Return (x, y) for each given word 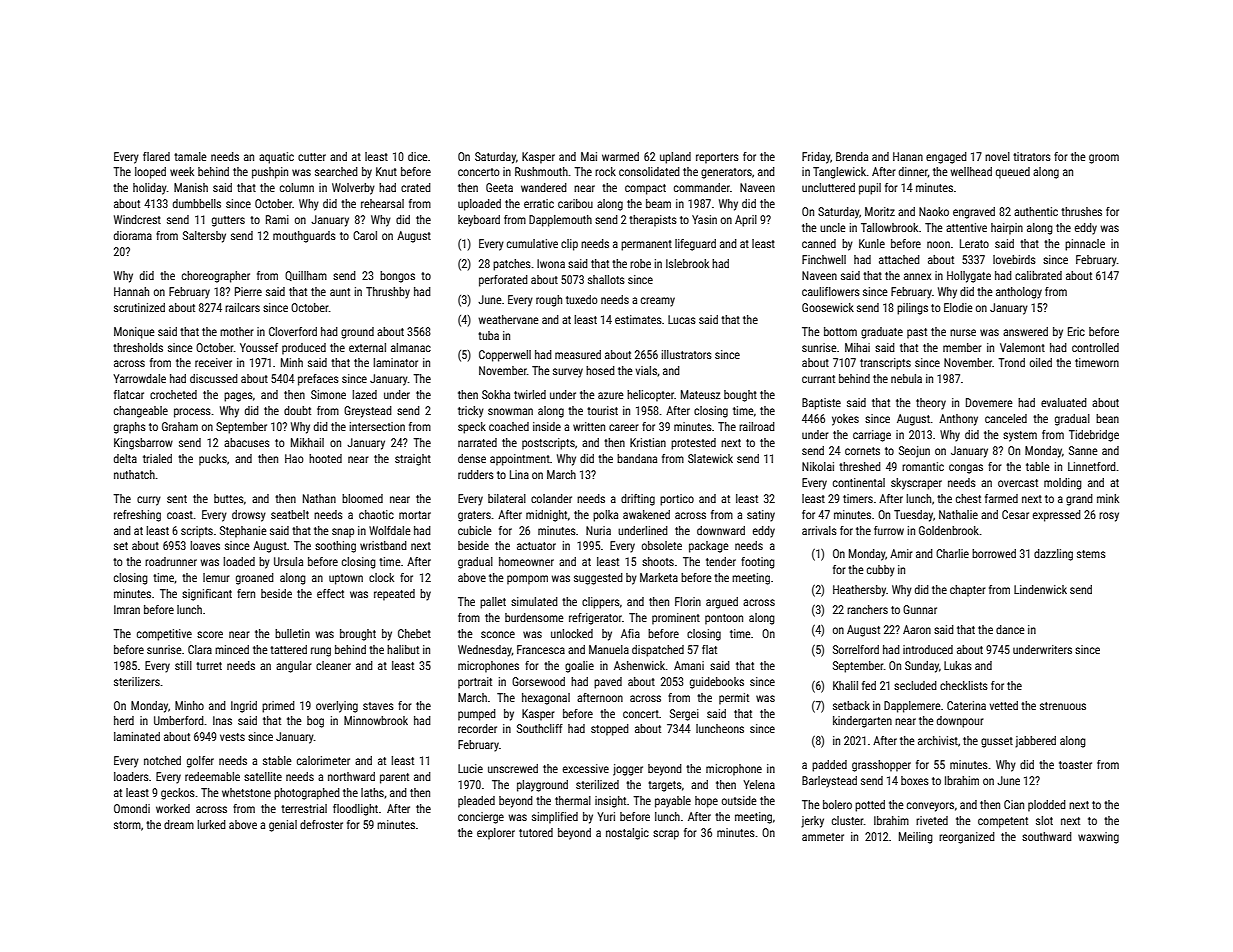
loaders (131, 776)
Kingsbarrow (143, 444)
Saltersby (204, 237)
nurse (963, 332)
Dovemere (989, 402)
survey (568, 373)
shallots (606, 279)
